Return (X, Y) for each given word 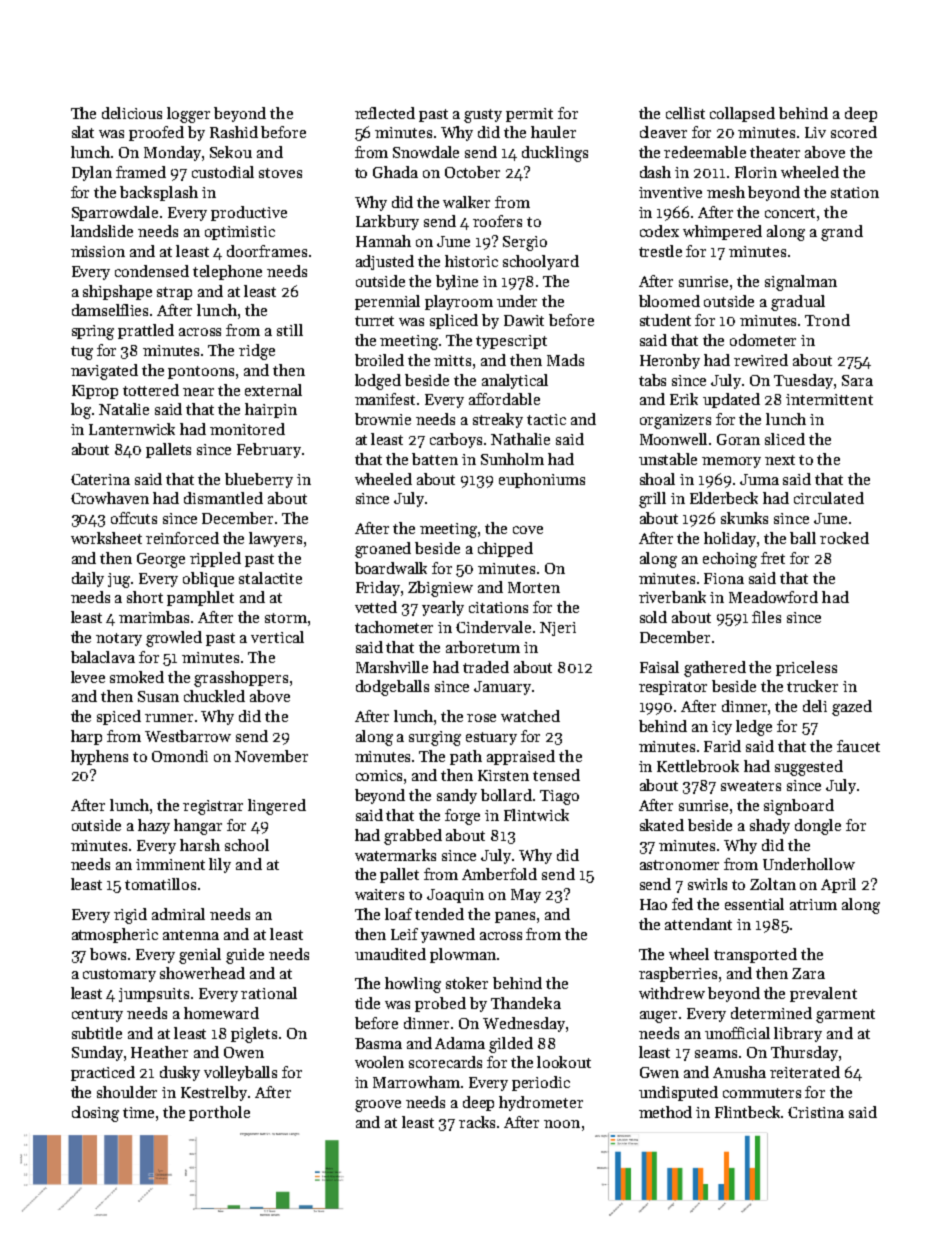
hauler (553, 132)
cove (528, 530)
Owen (244, 1052)
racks (477, 1122)
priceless (806, 668)
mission (98, 251)
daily (88, 579)
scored (854, 132)
